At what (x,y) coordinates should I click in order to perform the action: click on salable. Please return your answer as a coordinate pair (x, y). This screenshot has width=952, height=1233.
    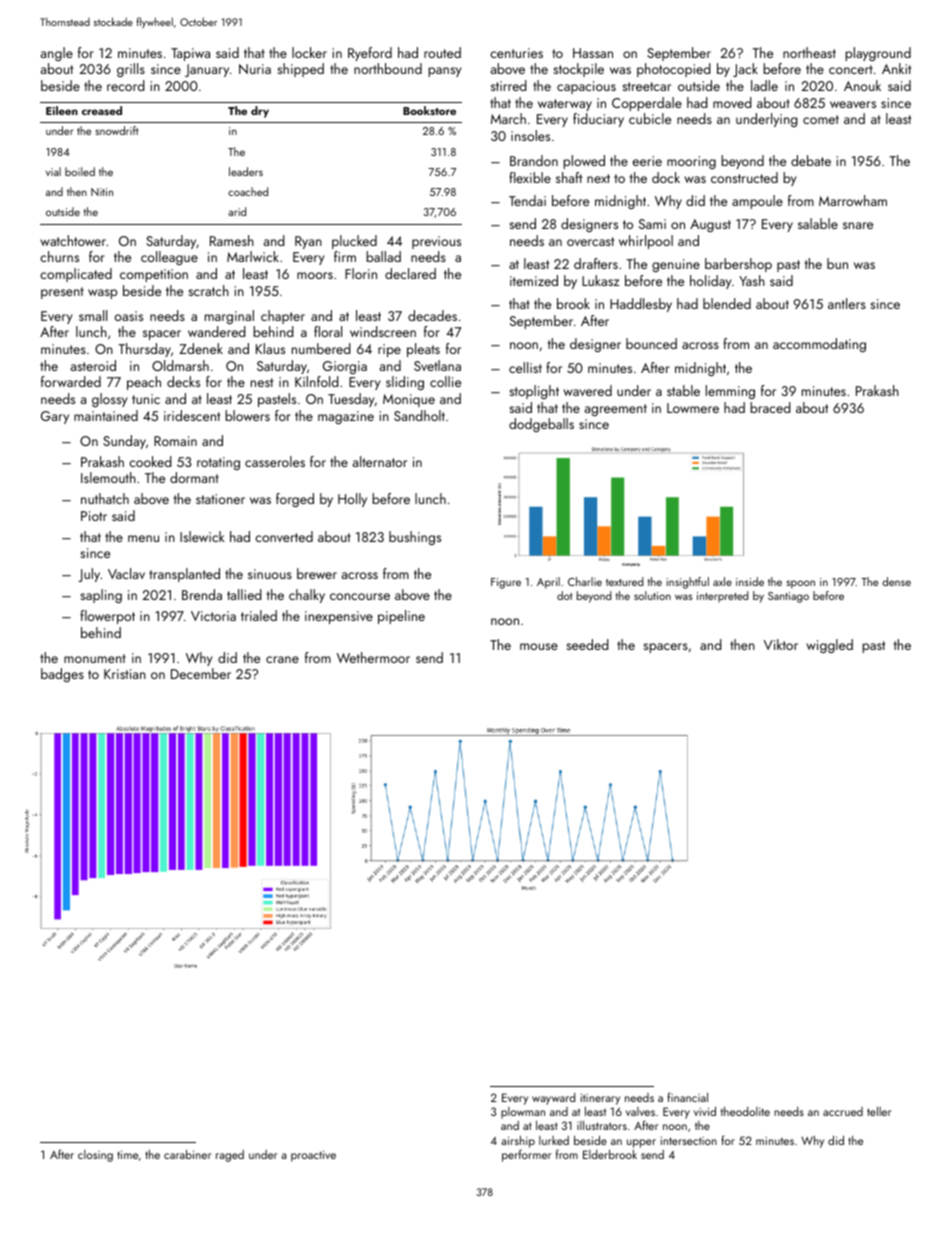
    Looking at the image, I should click on (818, 223).
